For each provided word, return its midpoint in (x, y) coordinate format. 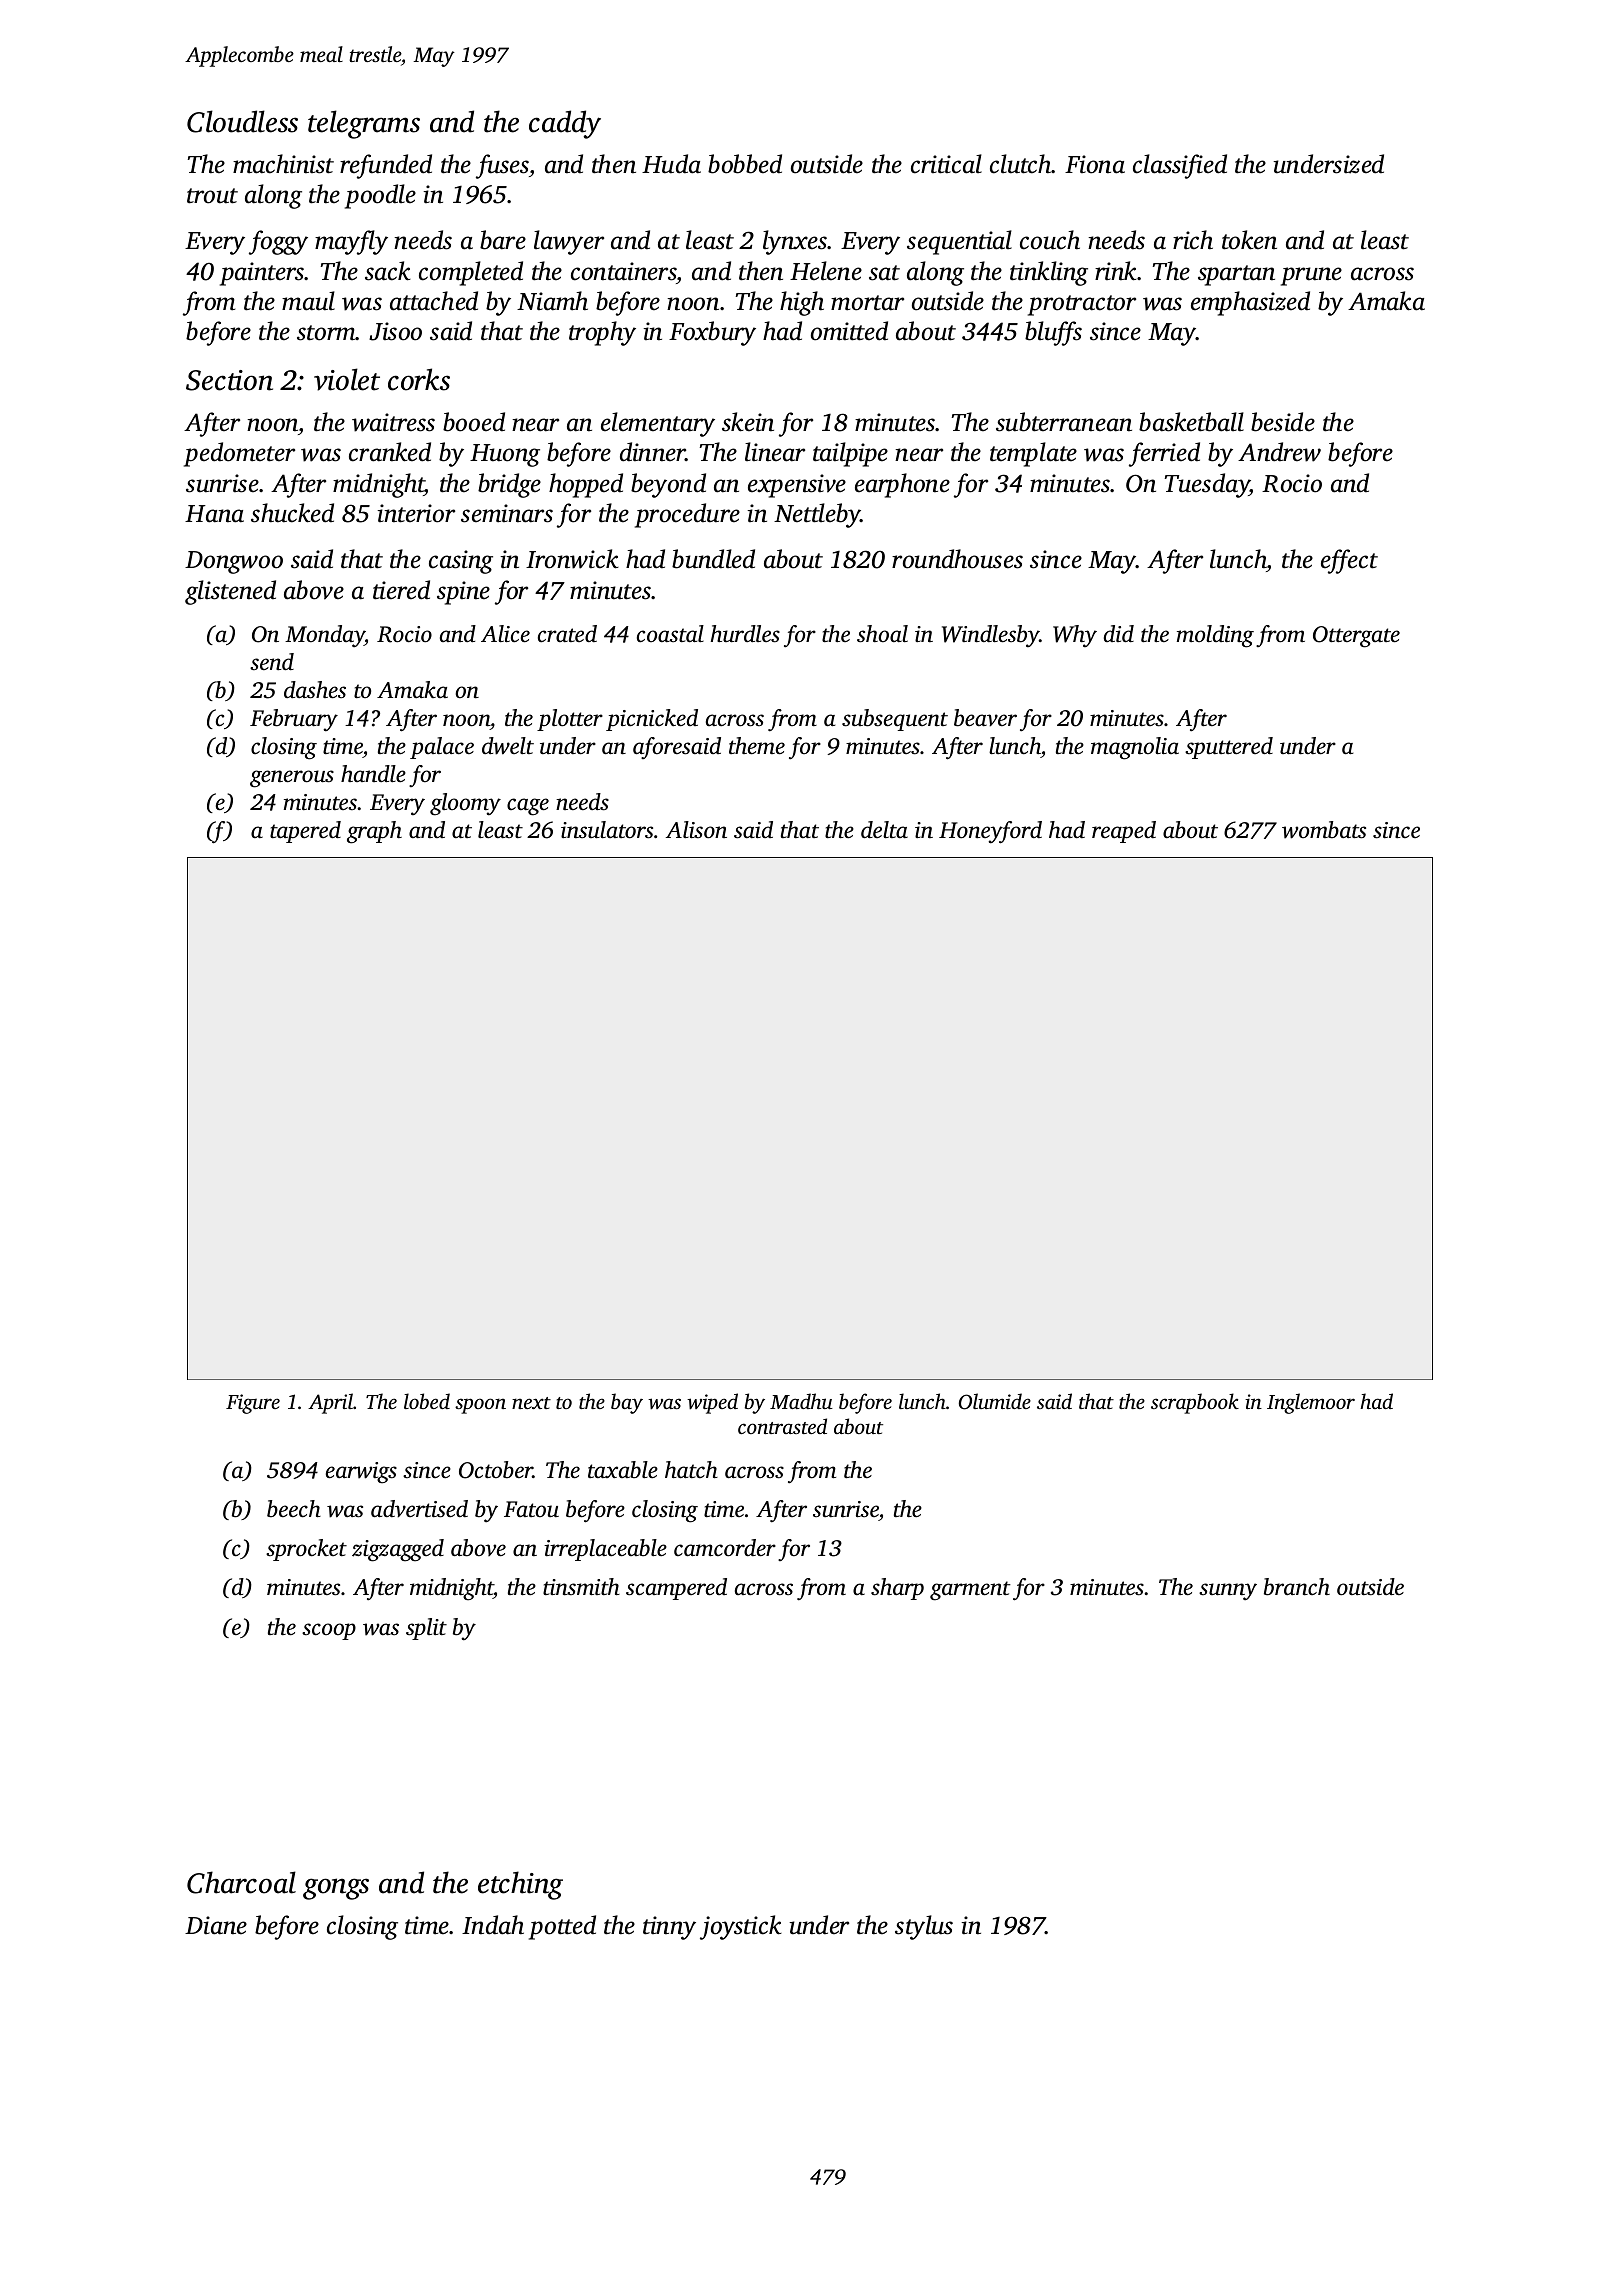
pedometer (239, 454)
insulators (607, 830)
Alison (696, 830)
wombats (1324, 830)
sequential (959, 242)
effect (1349, 561)
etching (520, 1885)
